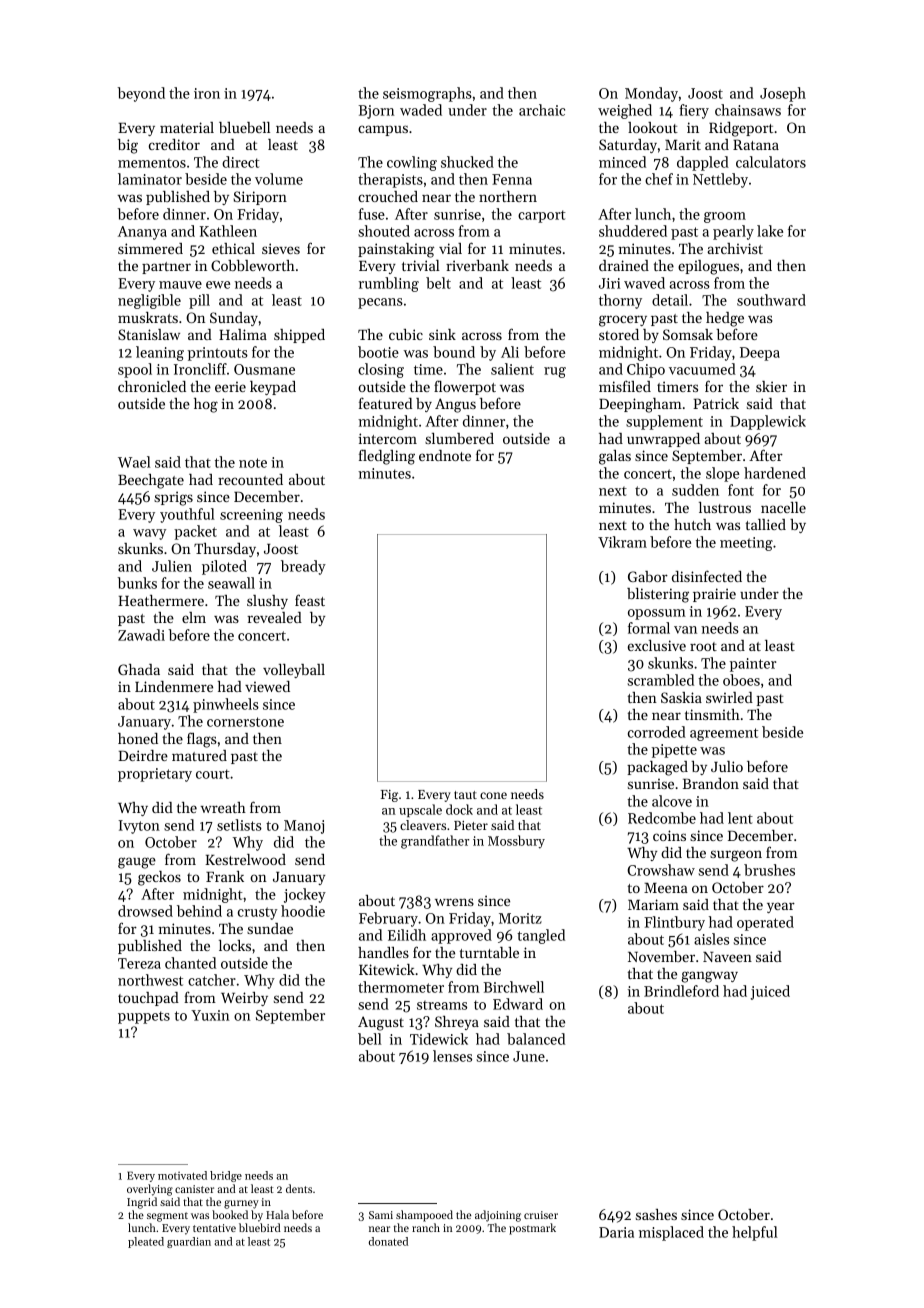  I want to click on motivated, so click(182, 1175).
